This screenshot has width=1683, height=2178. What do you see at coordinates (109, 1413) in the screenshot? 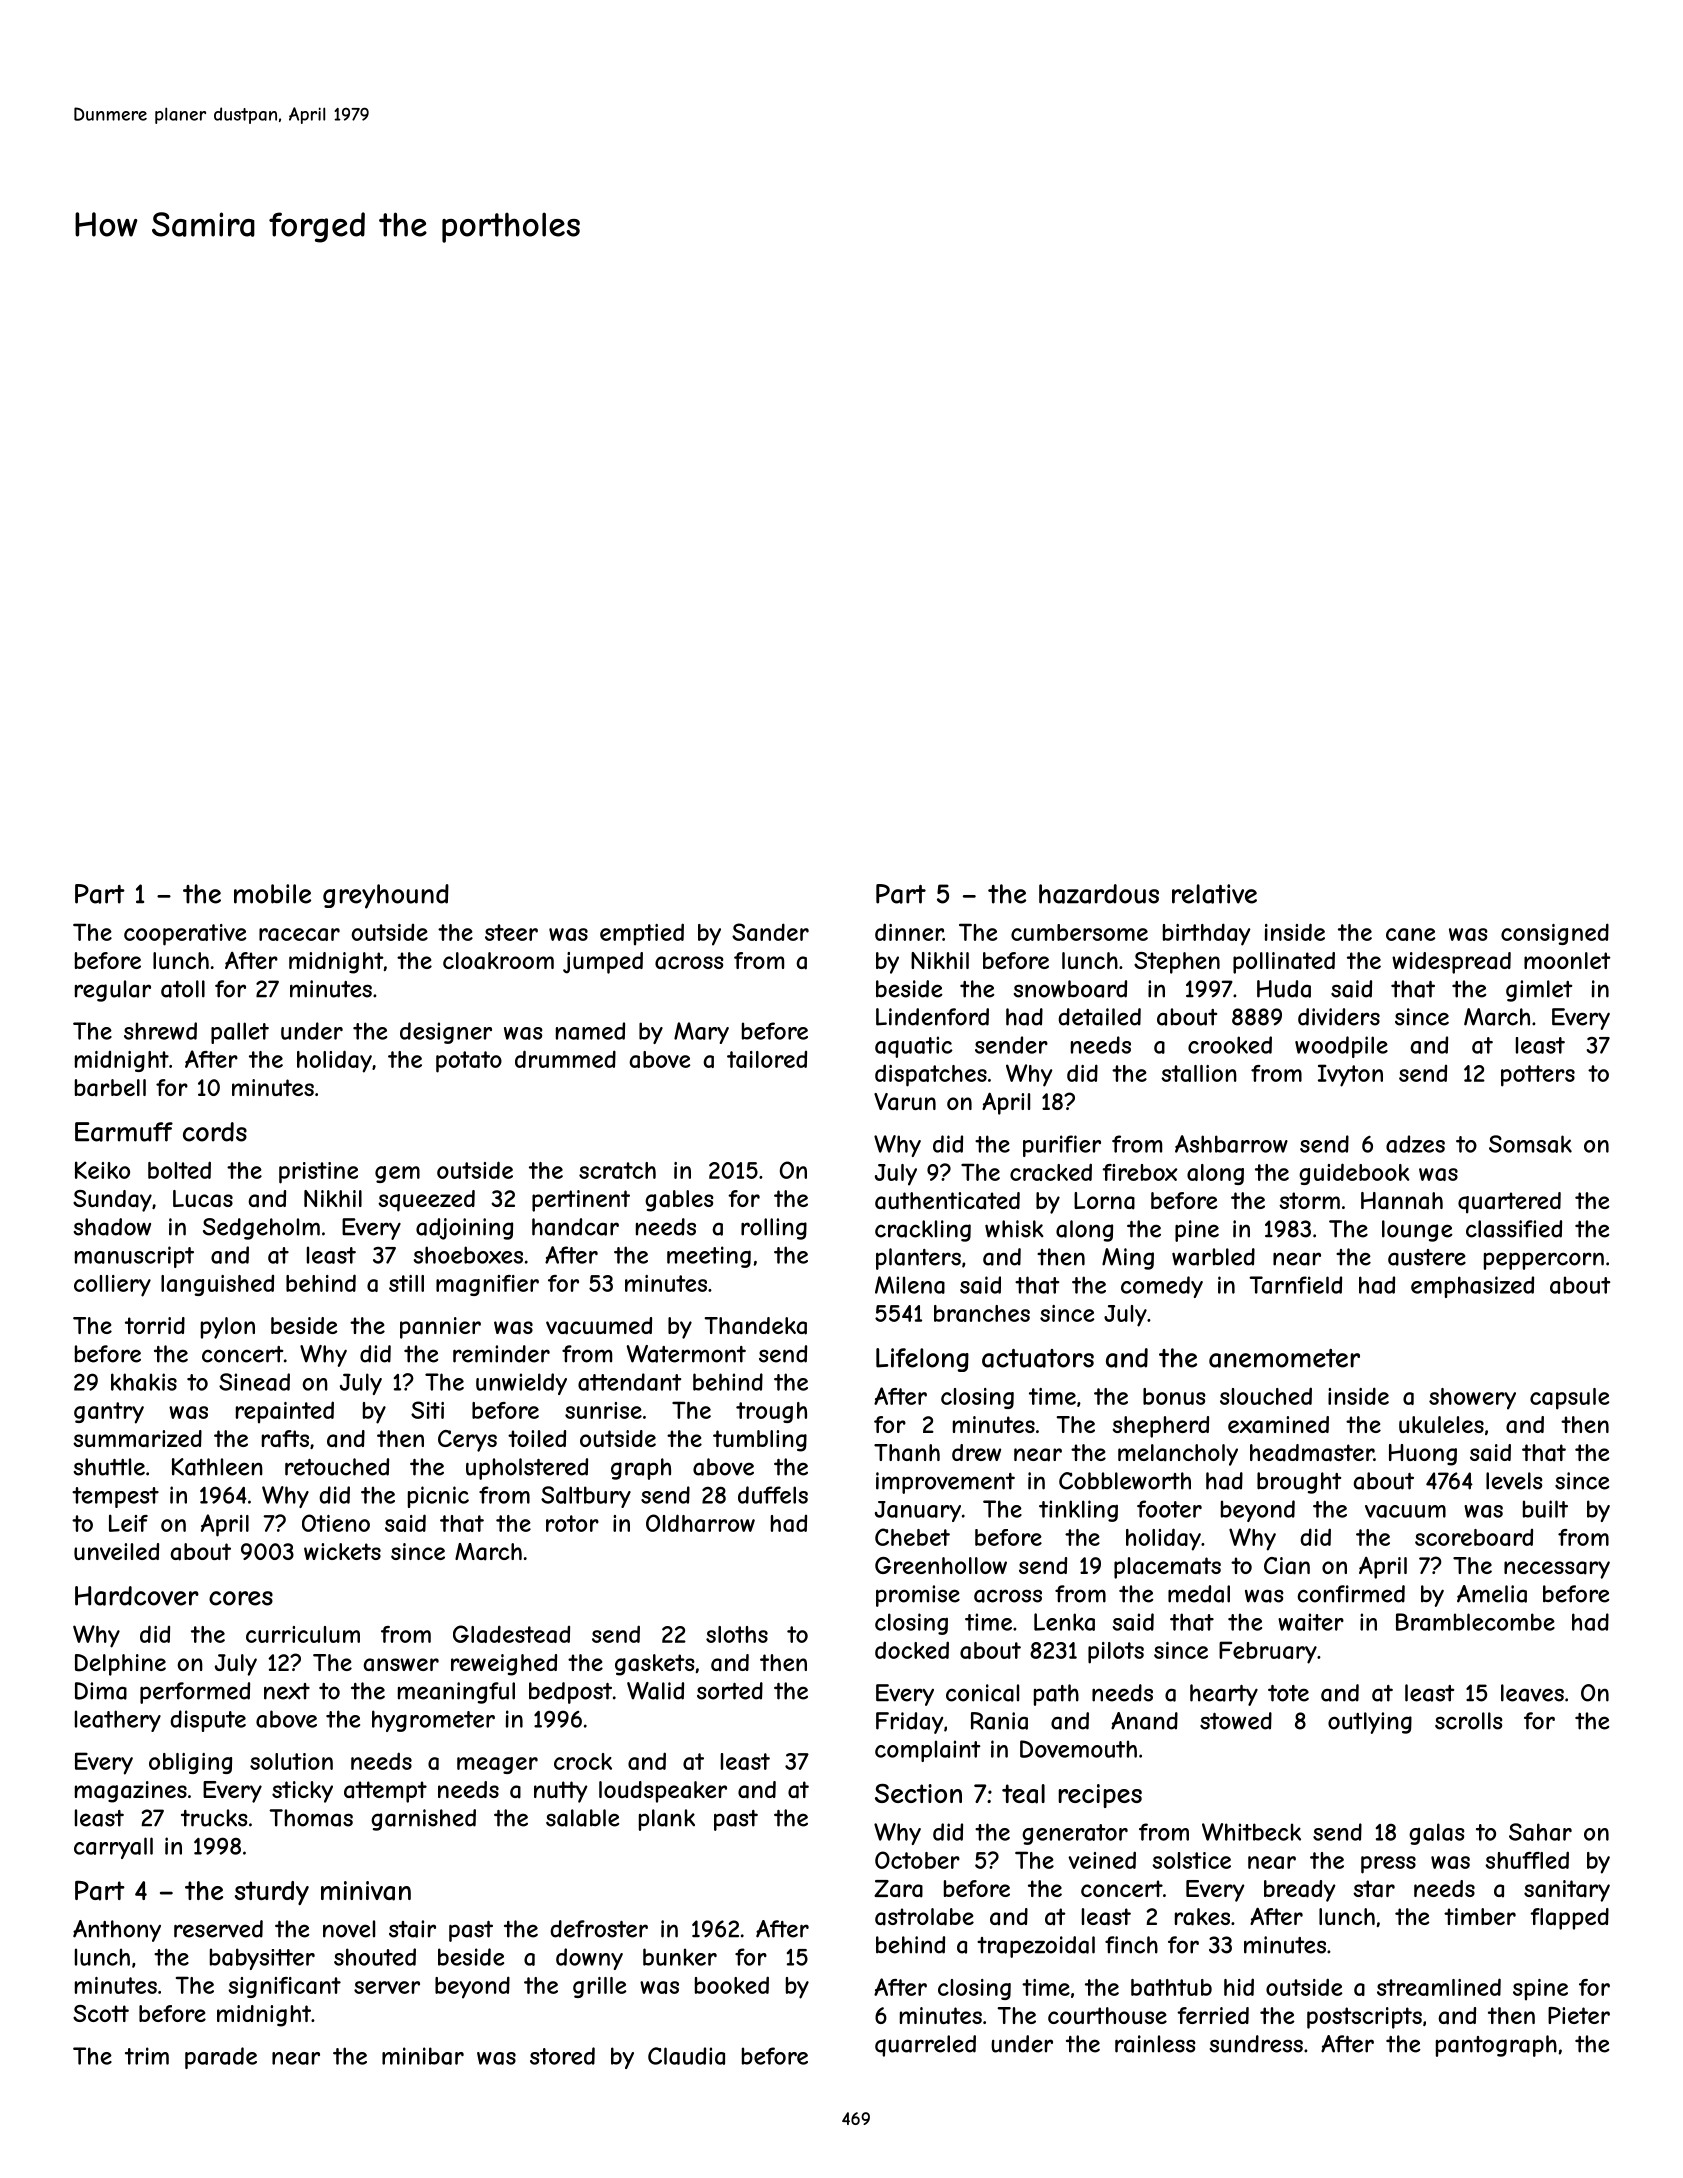
I see `gantry` at bounding box center [109, 1413].
